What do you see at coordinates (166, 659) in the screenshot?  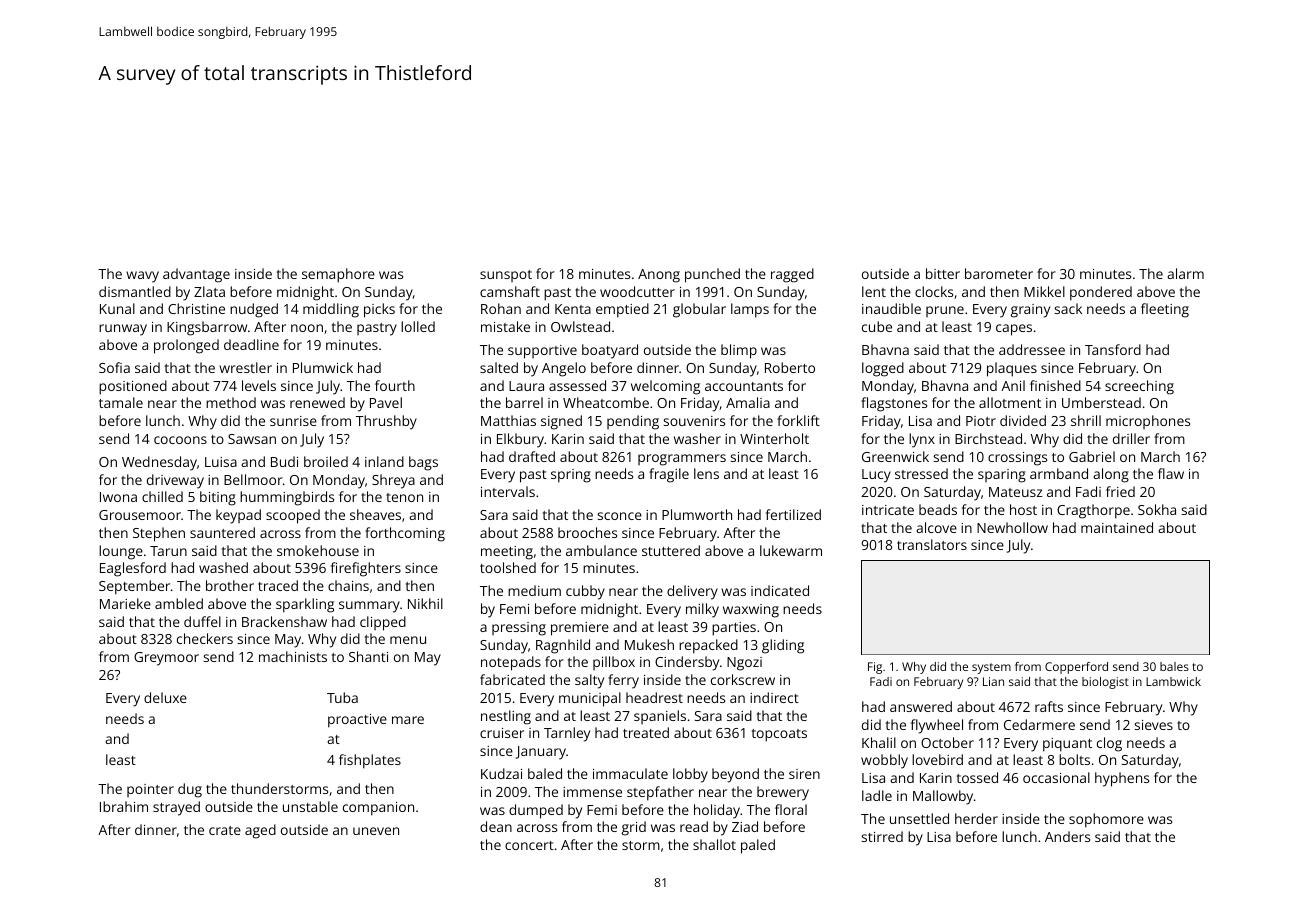 I see `Greymoor` at bounding box center [166, 659].
